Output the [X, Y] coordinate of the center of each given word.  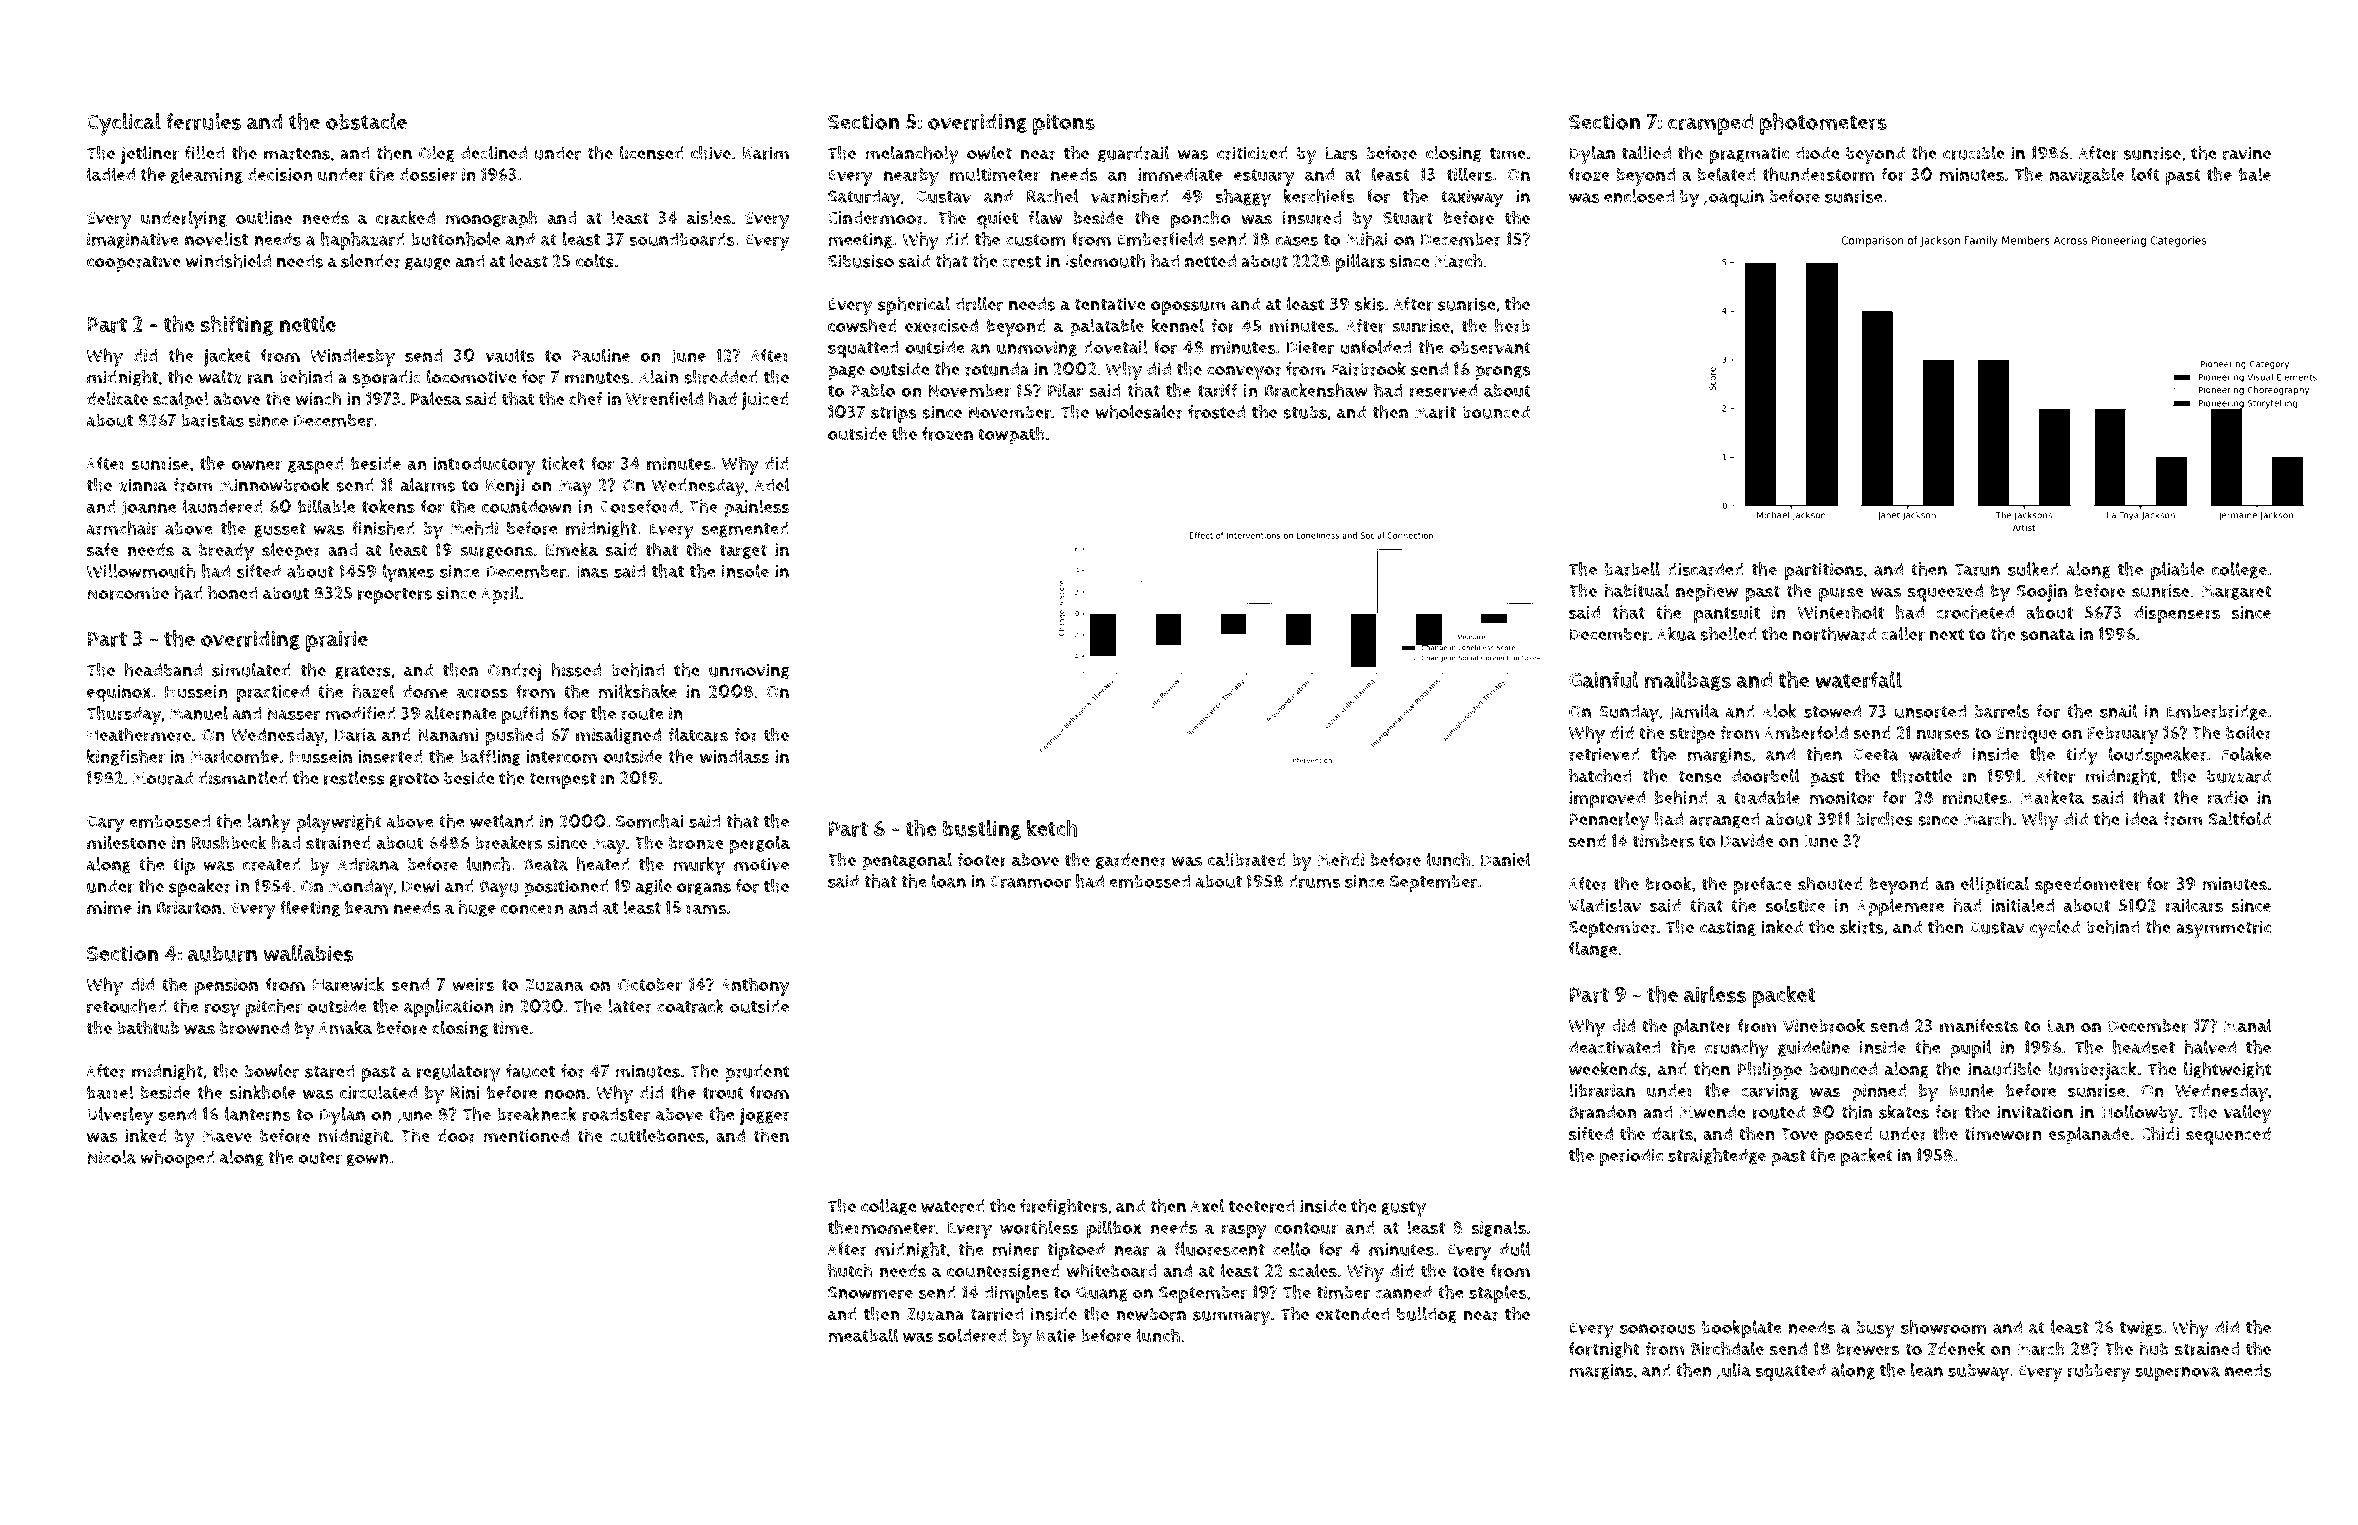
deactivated [1614, 1047]
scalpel [181, 400]
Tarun [1977, 569]
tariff [1217, 390]
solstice [1795, 905]
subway [1978, 1373]
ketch [1052, 828]
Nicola [111, 1157]
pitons [1064, 124]
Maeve [227, 1136]
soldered [972, 1335]
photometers [1823, 124]
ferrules [204, 121]
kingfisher [126, 757]
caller [1903, 634]
